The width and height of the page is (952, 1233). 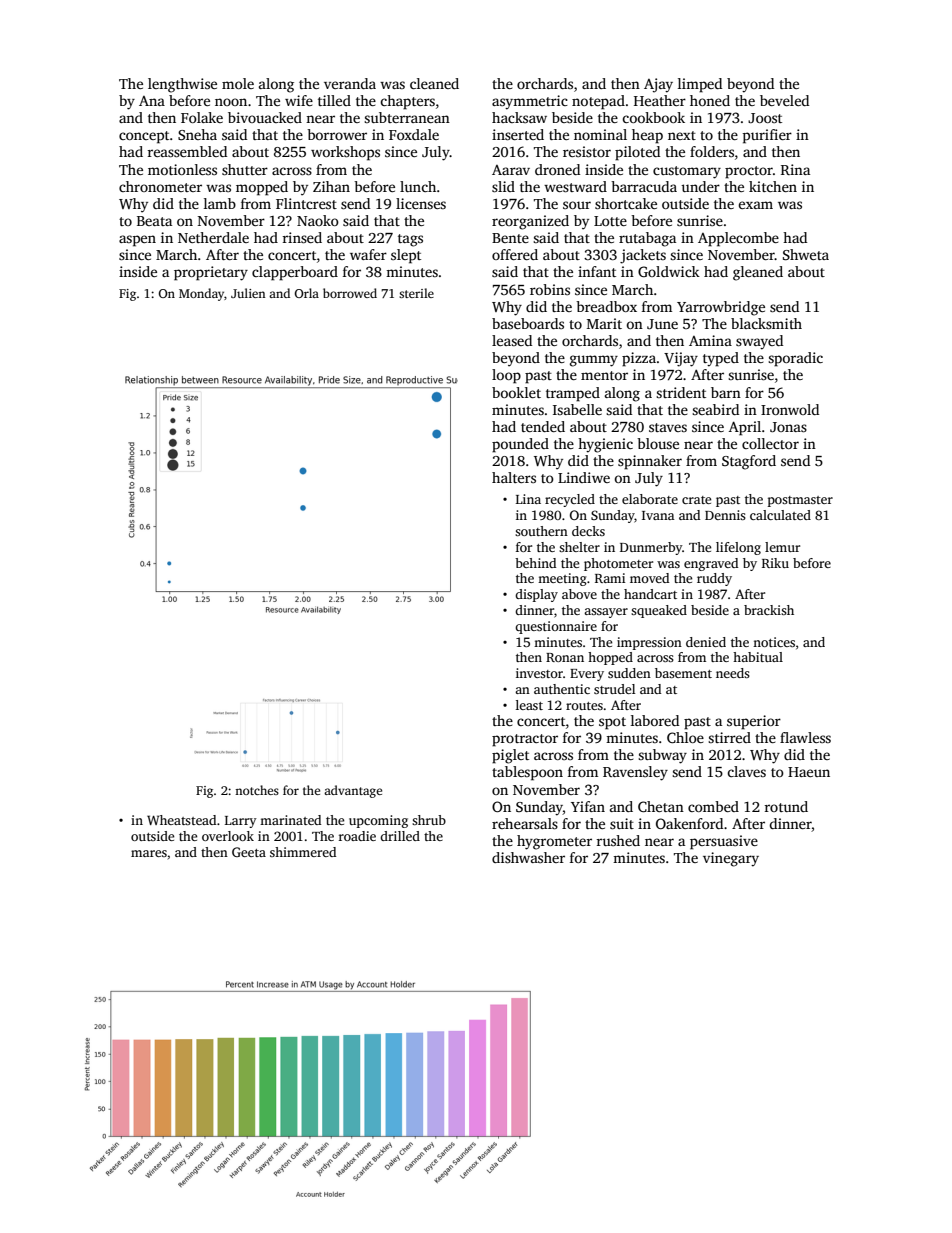 What do you see at coordinates (416, 293) in the page?
I see `sterile` at bounding box center [416, 293].
